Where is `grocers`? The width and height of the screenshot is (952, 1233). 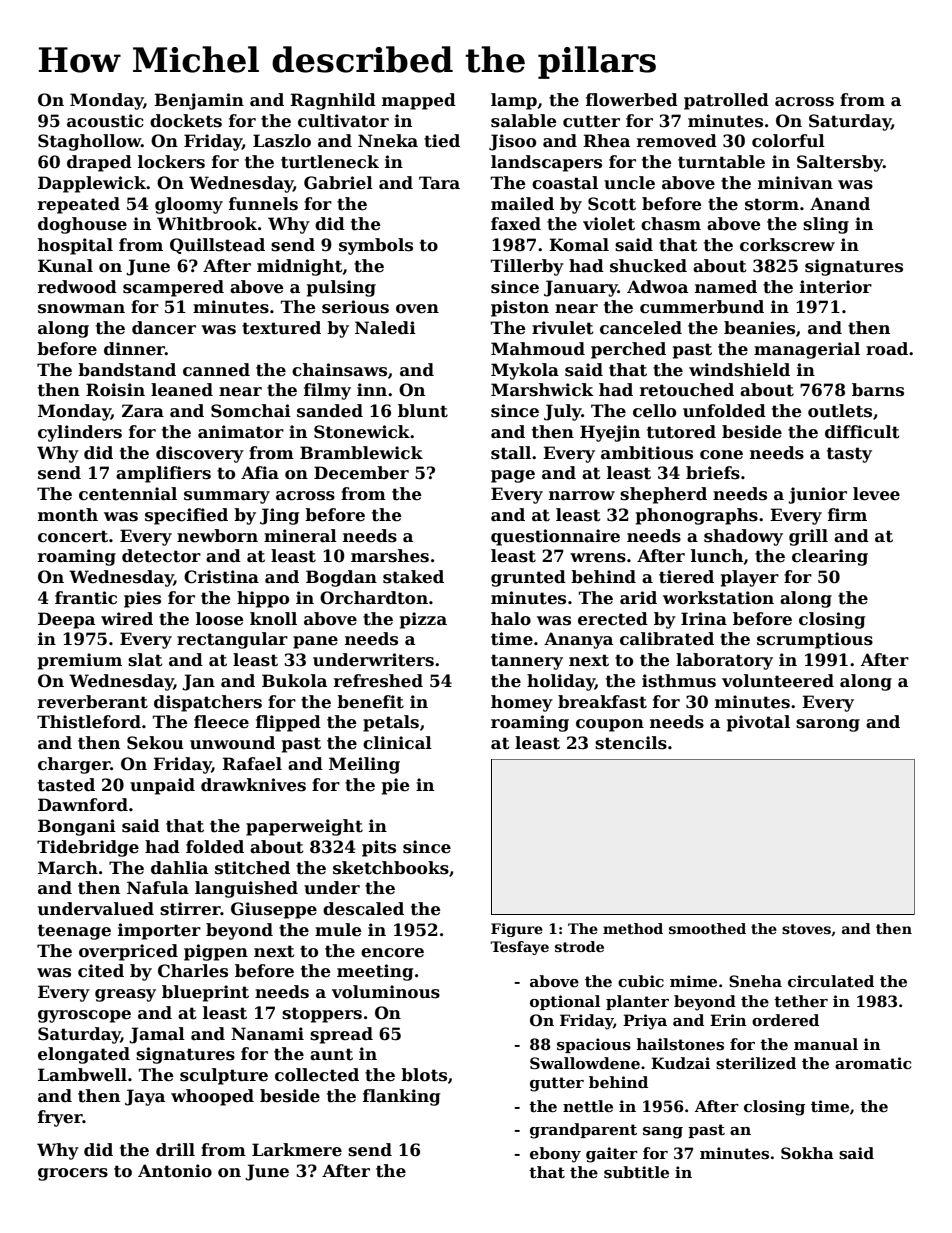
grocers is located at coordinates (73, 1174).
